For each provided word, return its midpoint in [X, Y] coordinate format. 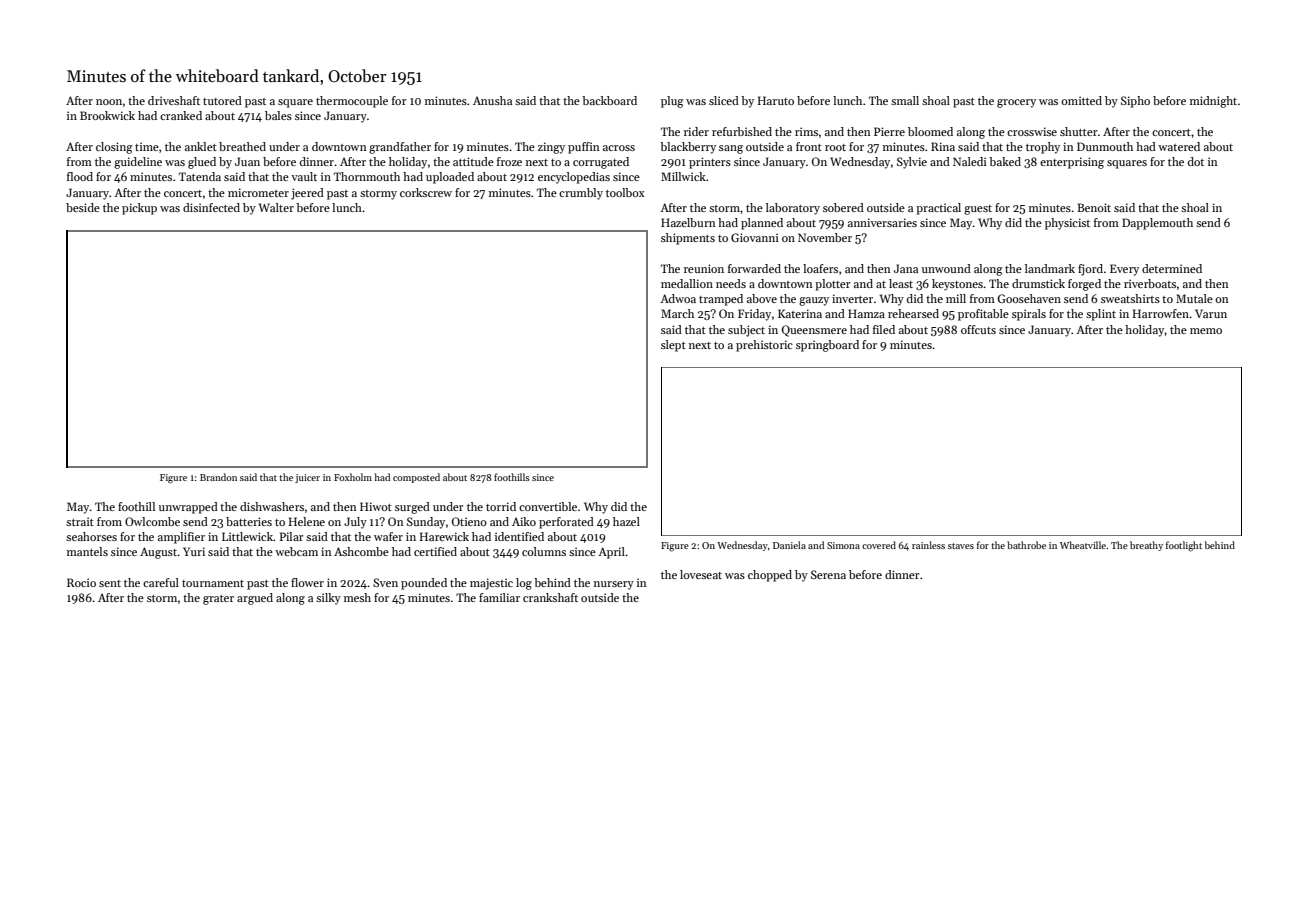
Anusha [492, 100]
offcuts [978, 329]
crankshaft [550, 597]
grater [218, 600]
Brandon [218, 477]
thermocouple [352, 102]
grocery [1016, 103]
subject [746, 331]
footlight [1184, 546]
